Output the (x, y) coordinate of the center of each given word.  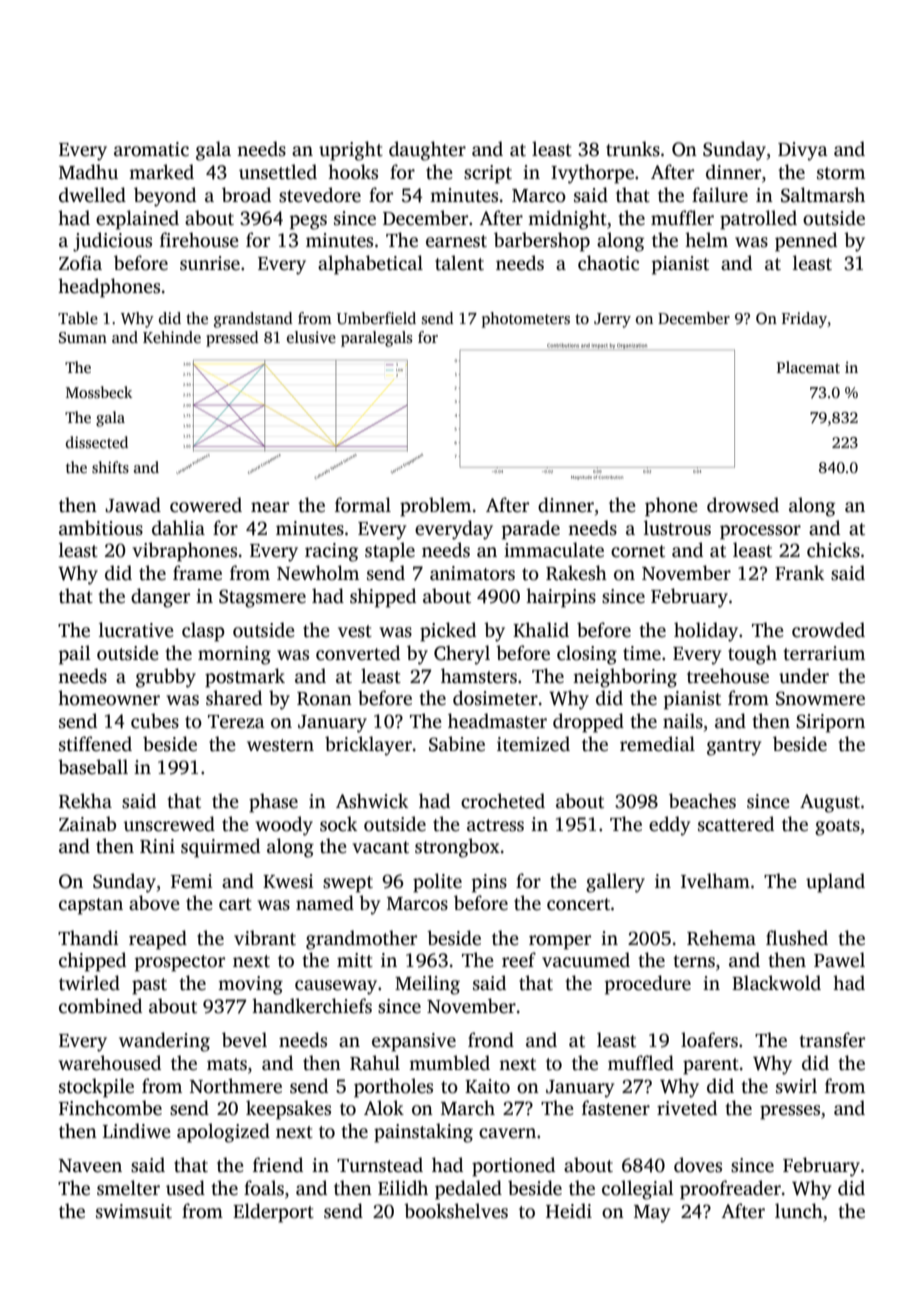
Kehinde (172, 337)
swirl (796, 1086)
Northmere (236, 1086)
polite (437, 883)
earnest (456, 241)
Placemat (808, 367)
